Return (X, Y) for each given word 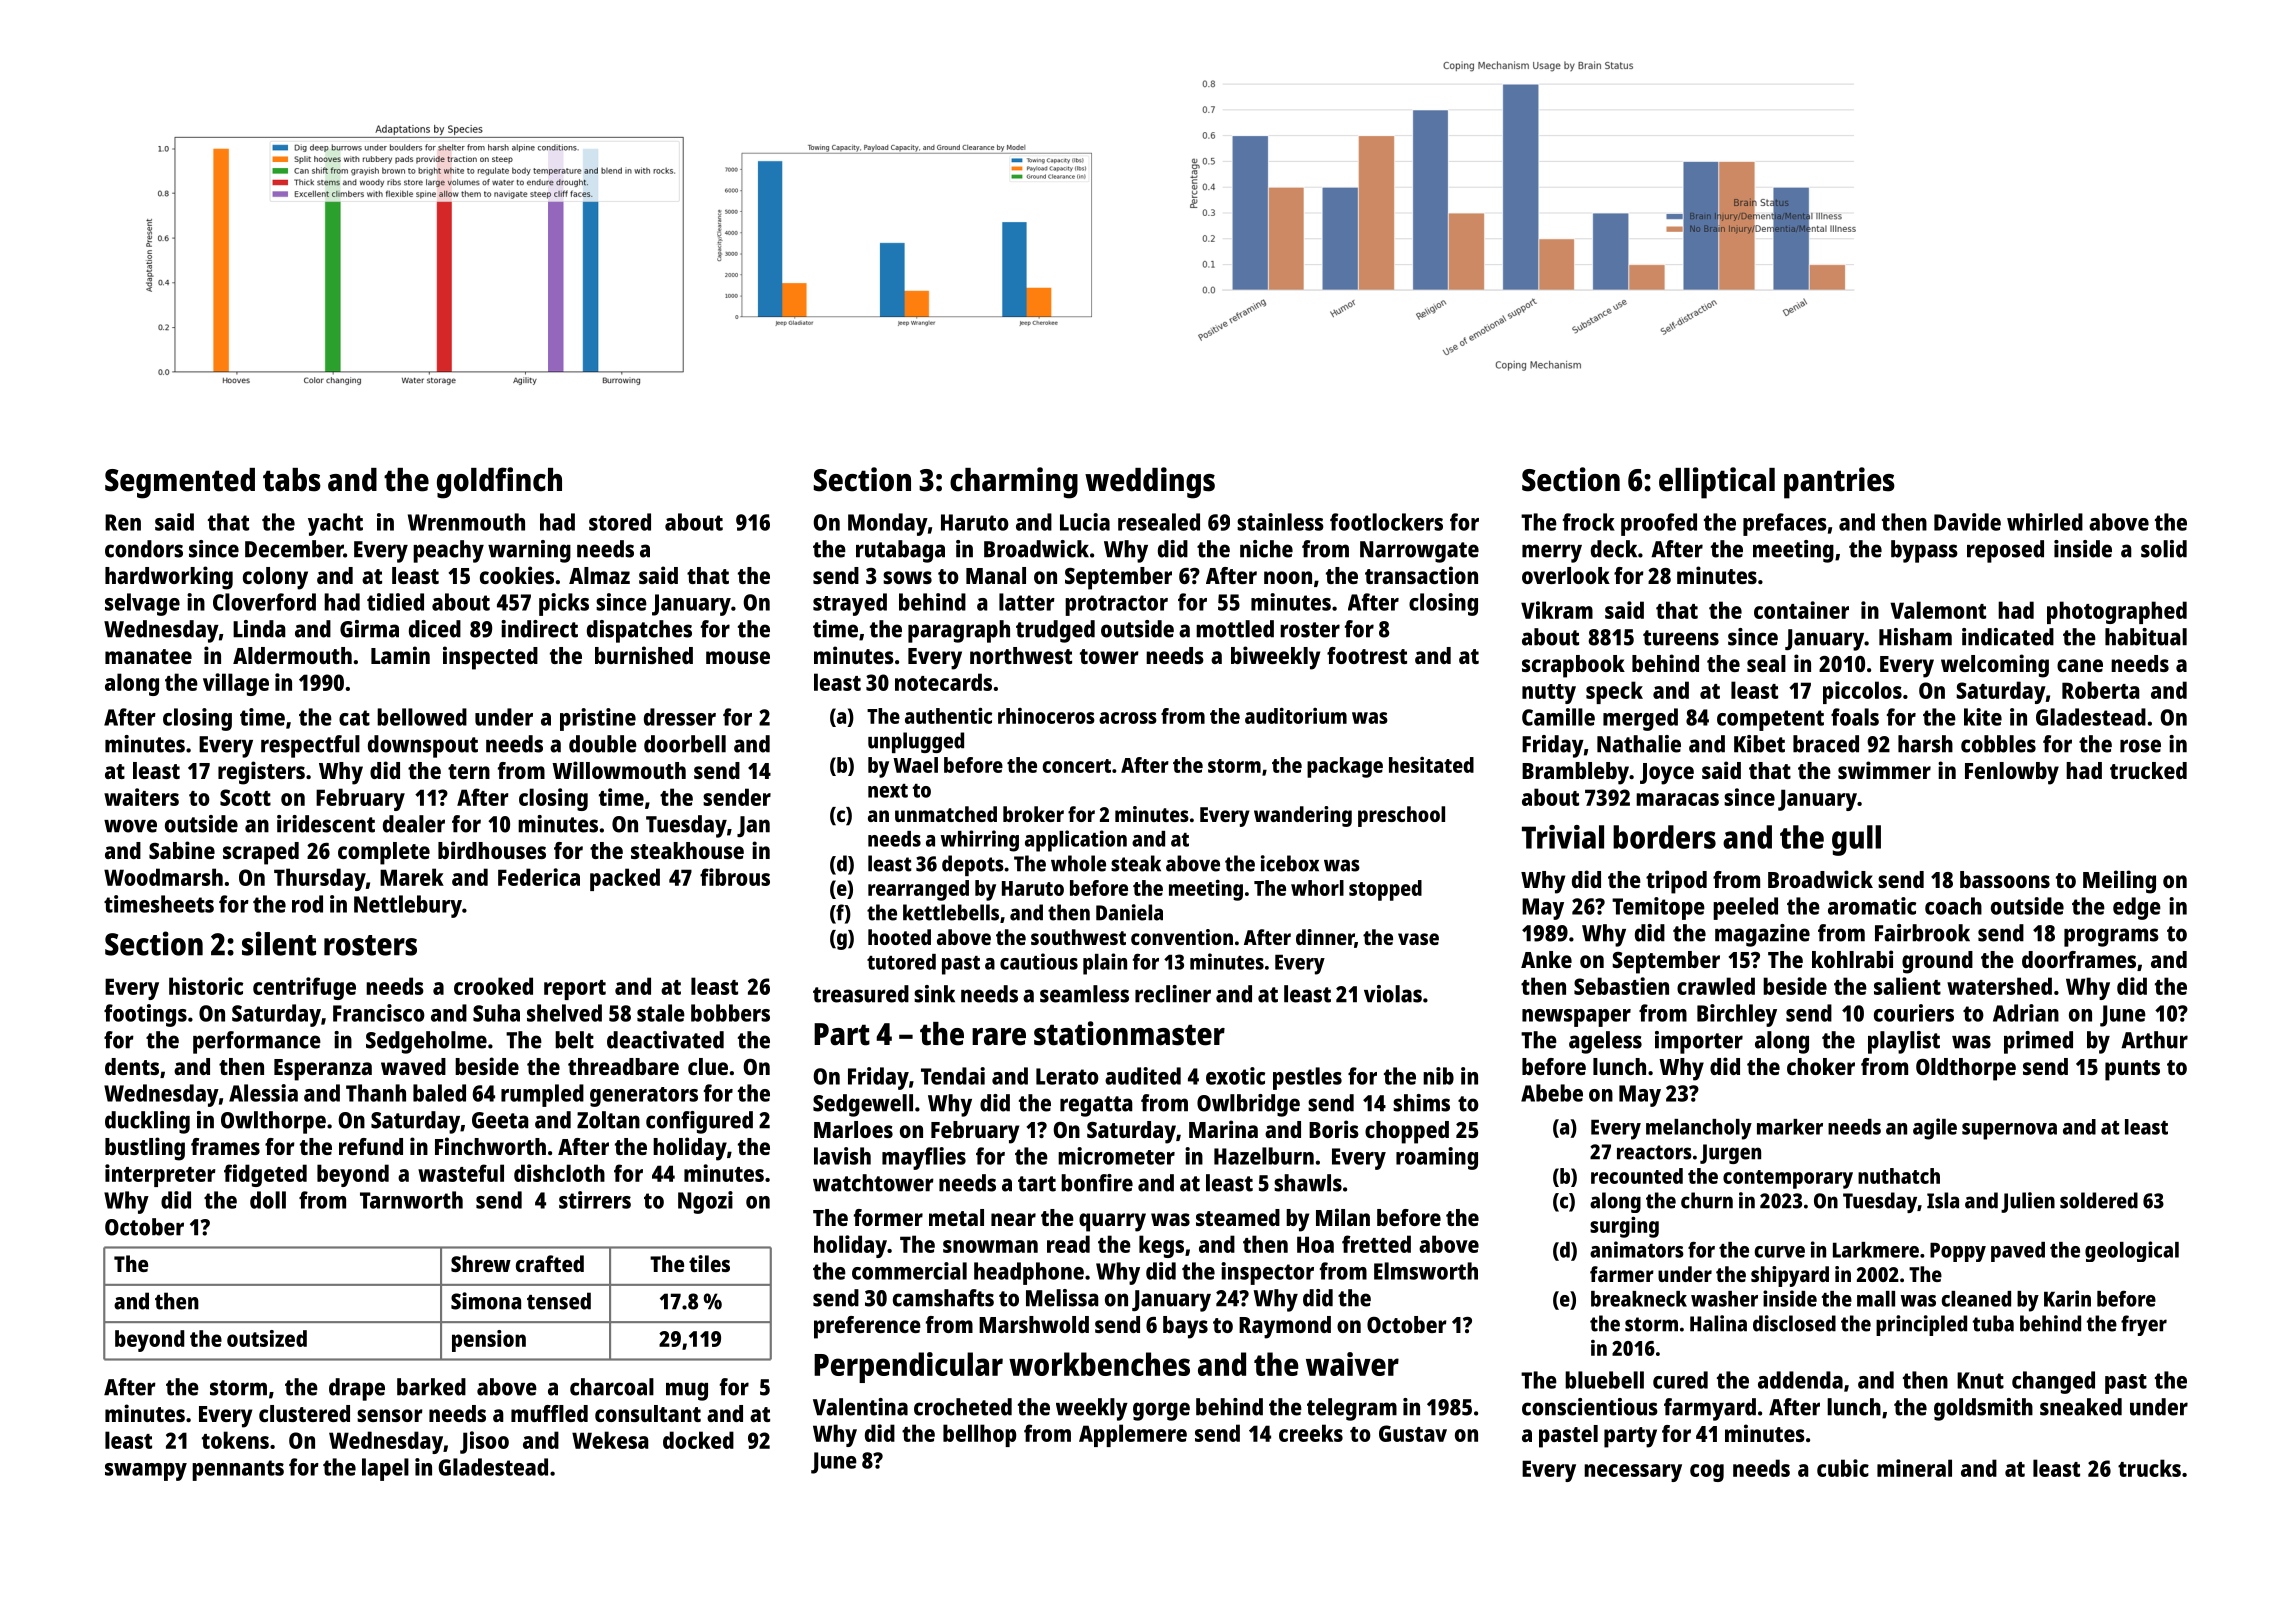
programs (2111, 937)
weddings (1150, 483)
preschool (1401, 816)
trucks (2149, 1468)
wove (130, 826)
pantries (1839, 483)
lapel (385, 1469)
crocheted (963, 1407)
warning (529, 551)
